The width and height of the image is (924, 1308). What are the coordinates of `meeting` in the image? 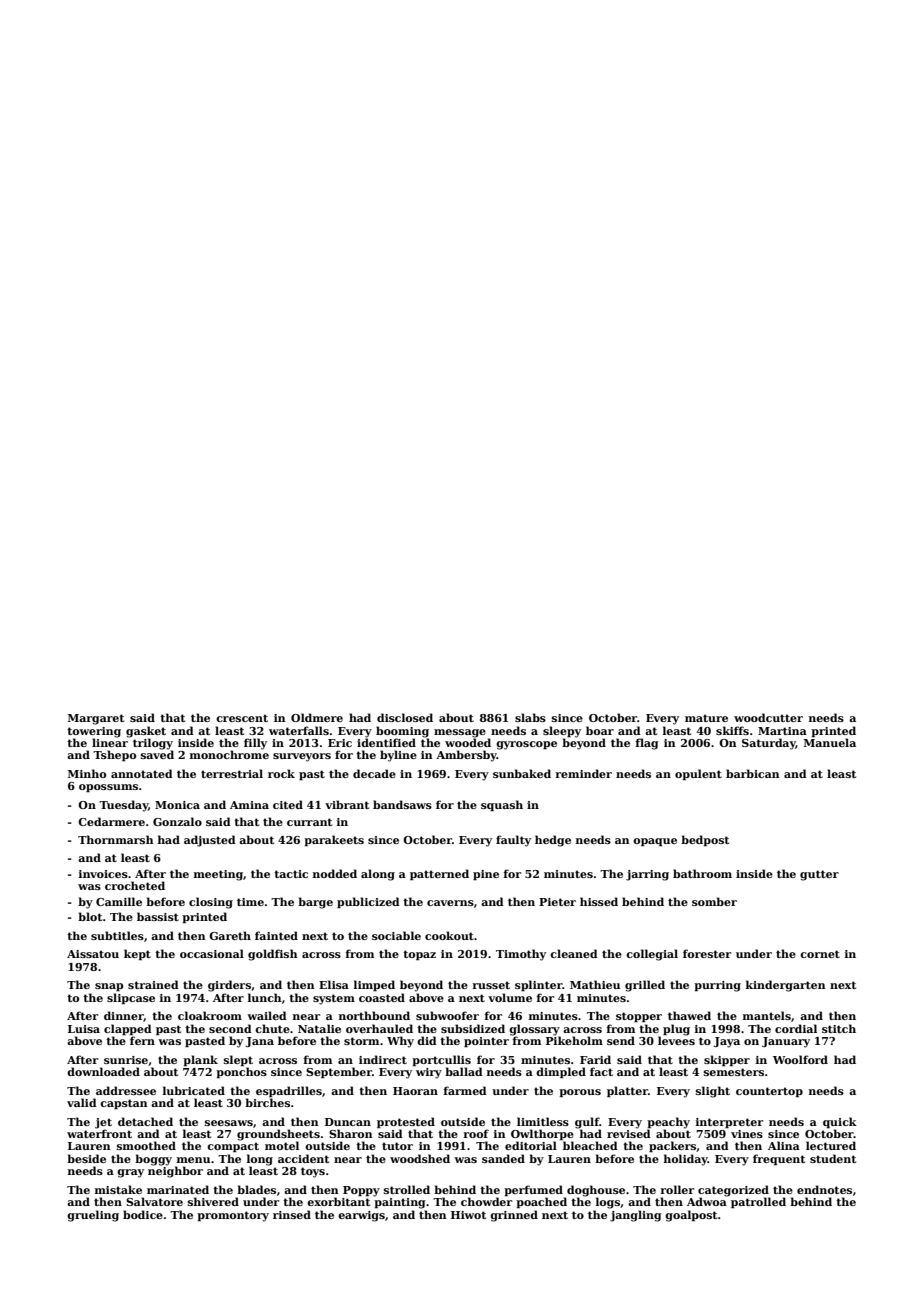 It's located at (218, 875).
